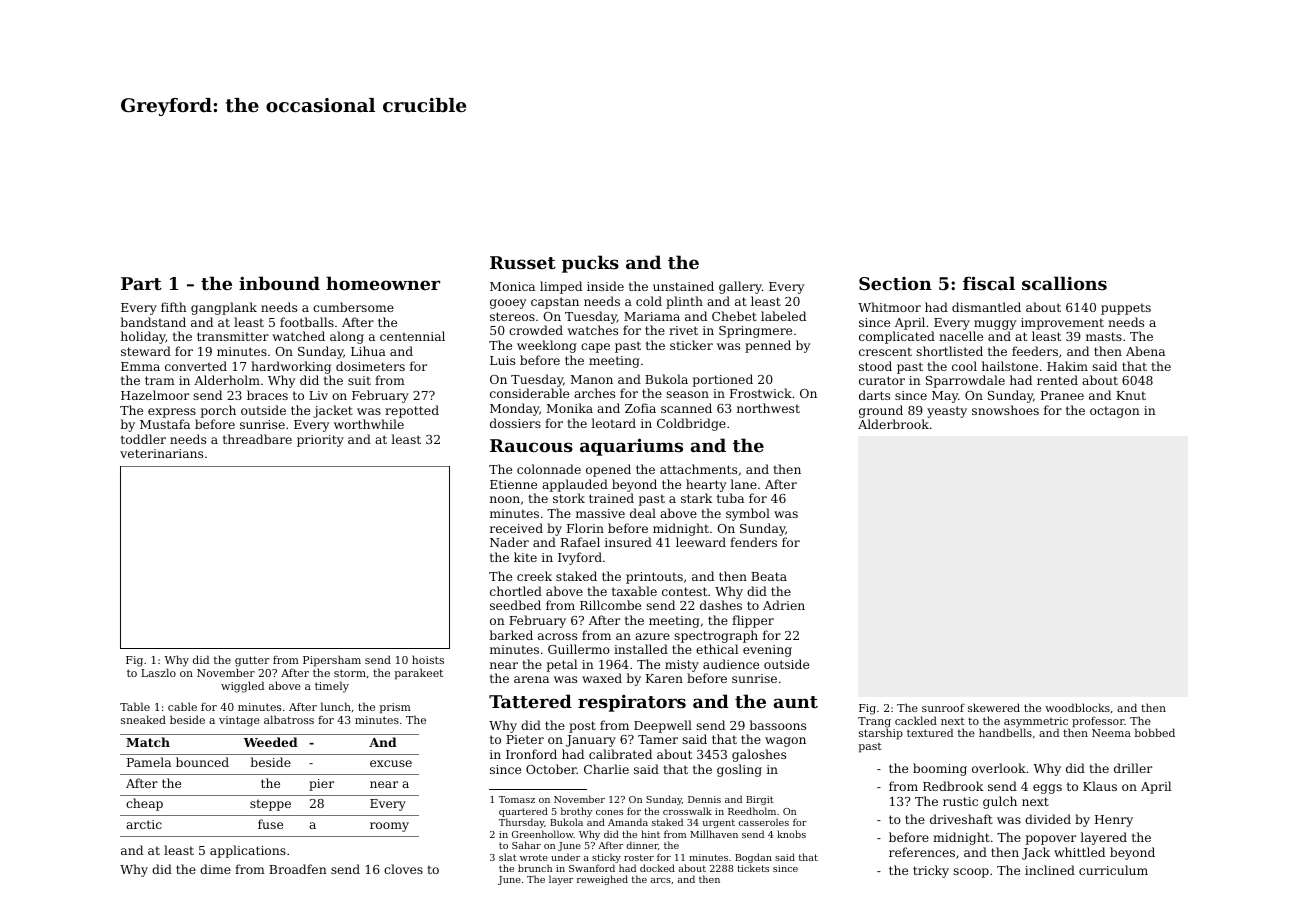 The width and height of the document is (1308, 924). Describe the element at coordinates (895, 283) in the document. I see `Section` at that location.
